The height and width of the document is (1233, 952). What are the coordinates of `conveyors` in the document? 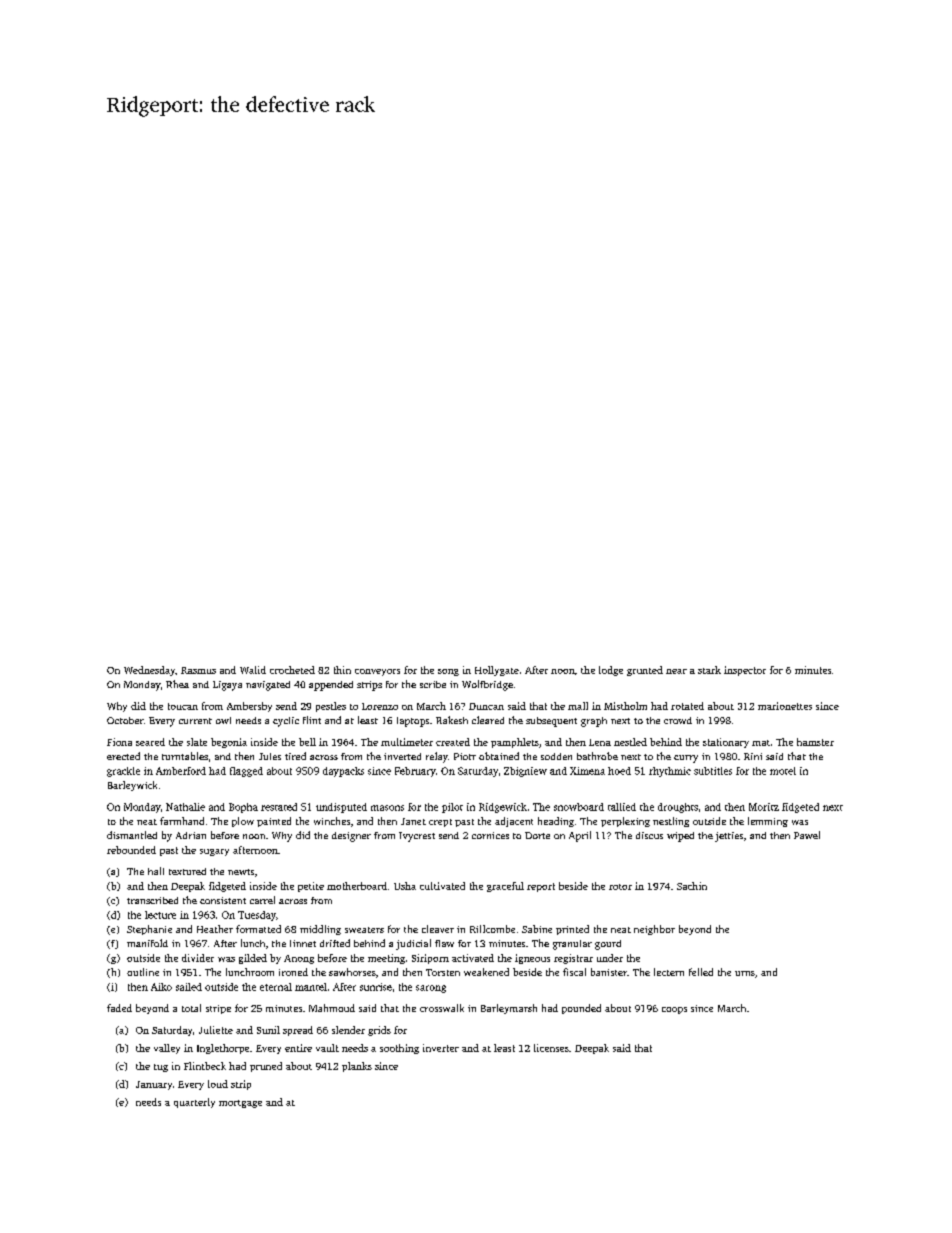 It's located at (377, 672).
